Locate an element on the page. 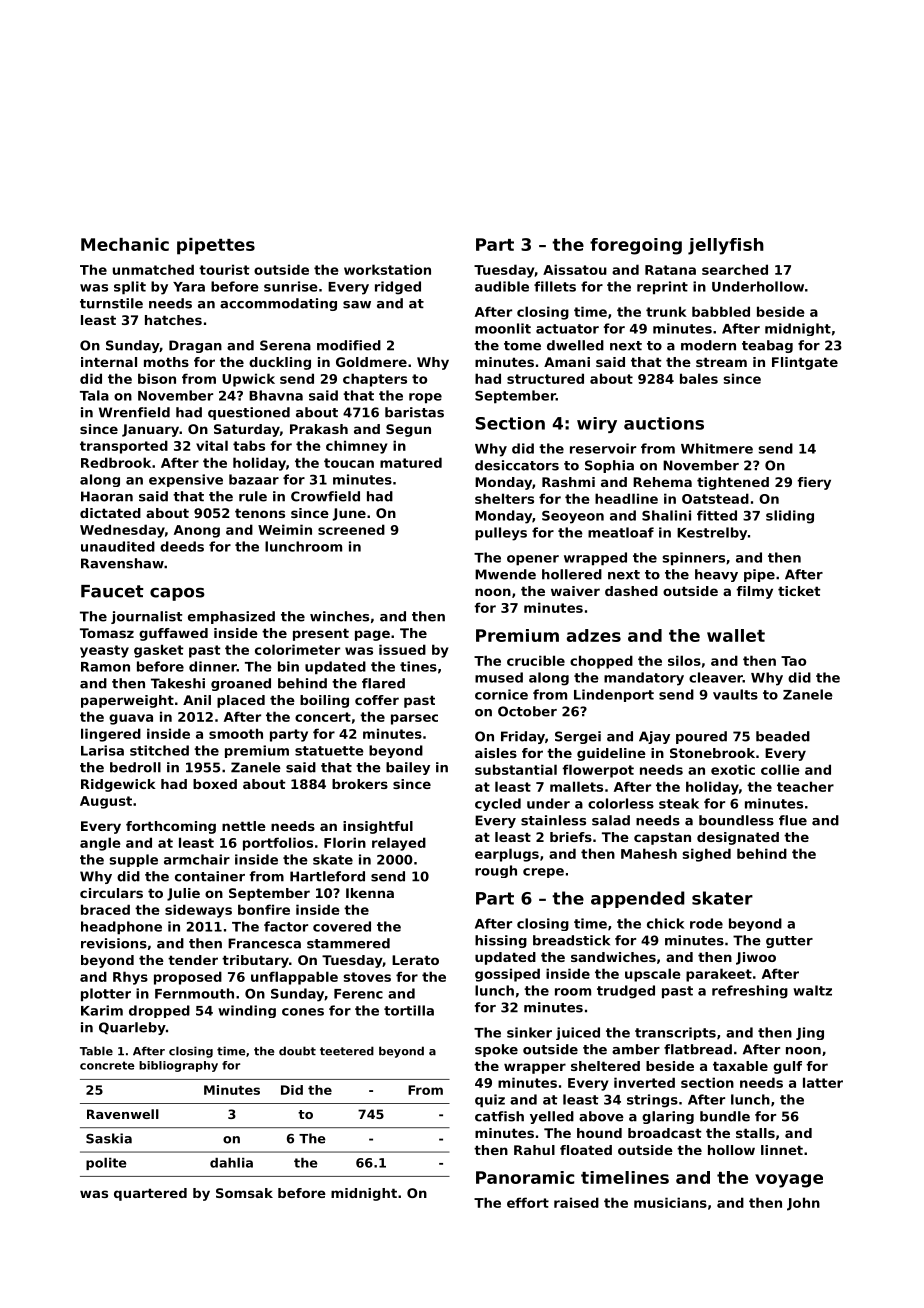 The height and width of the image is (1308, 924). sandwiches is located at coordinates (613, 957).
